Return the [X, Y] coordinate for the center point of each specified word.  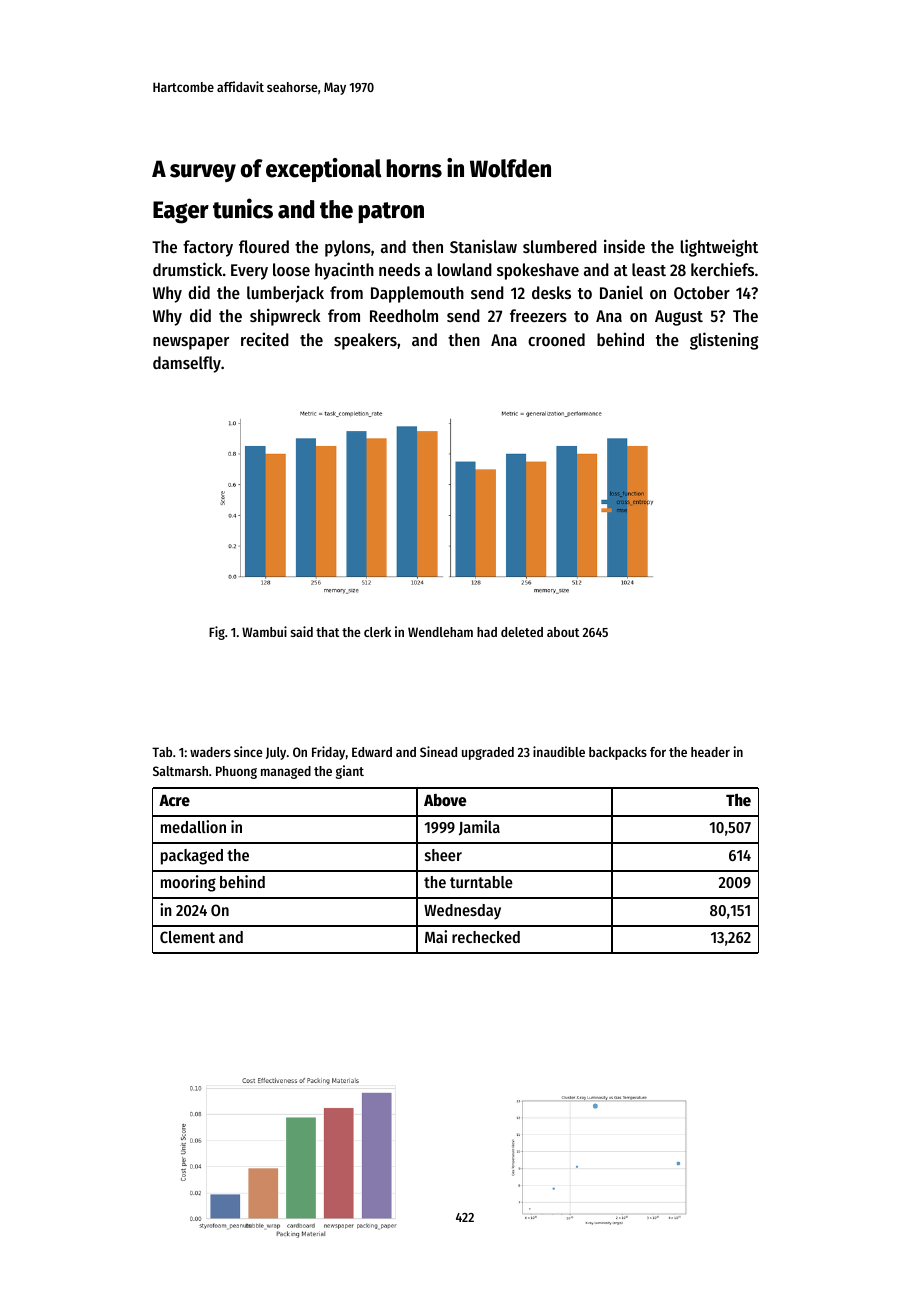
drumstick [187, 269]
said [302, 631]
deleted [522, 632]
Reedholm [404, 315]
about [563, 632]
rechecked [486, 937]
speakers [365, 341]
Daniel [621, 292]
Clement [187, 937]
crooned [556, 339]
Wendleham [440, 632]
